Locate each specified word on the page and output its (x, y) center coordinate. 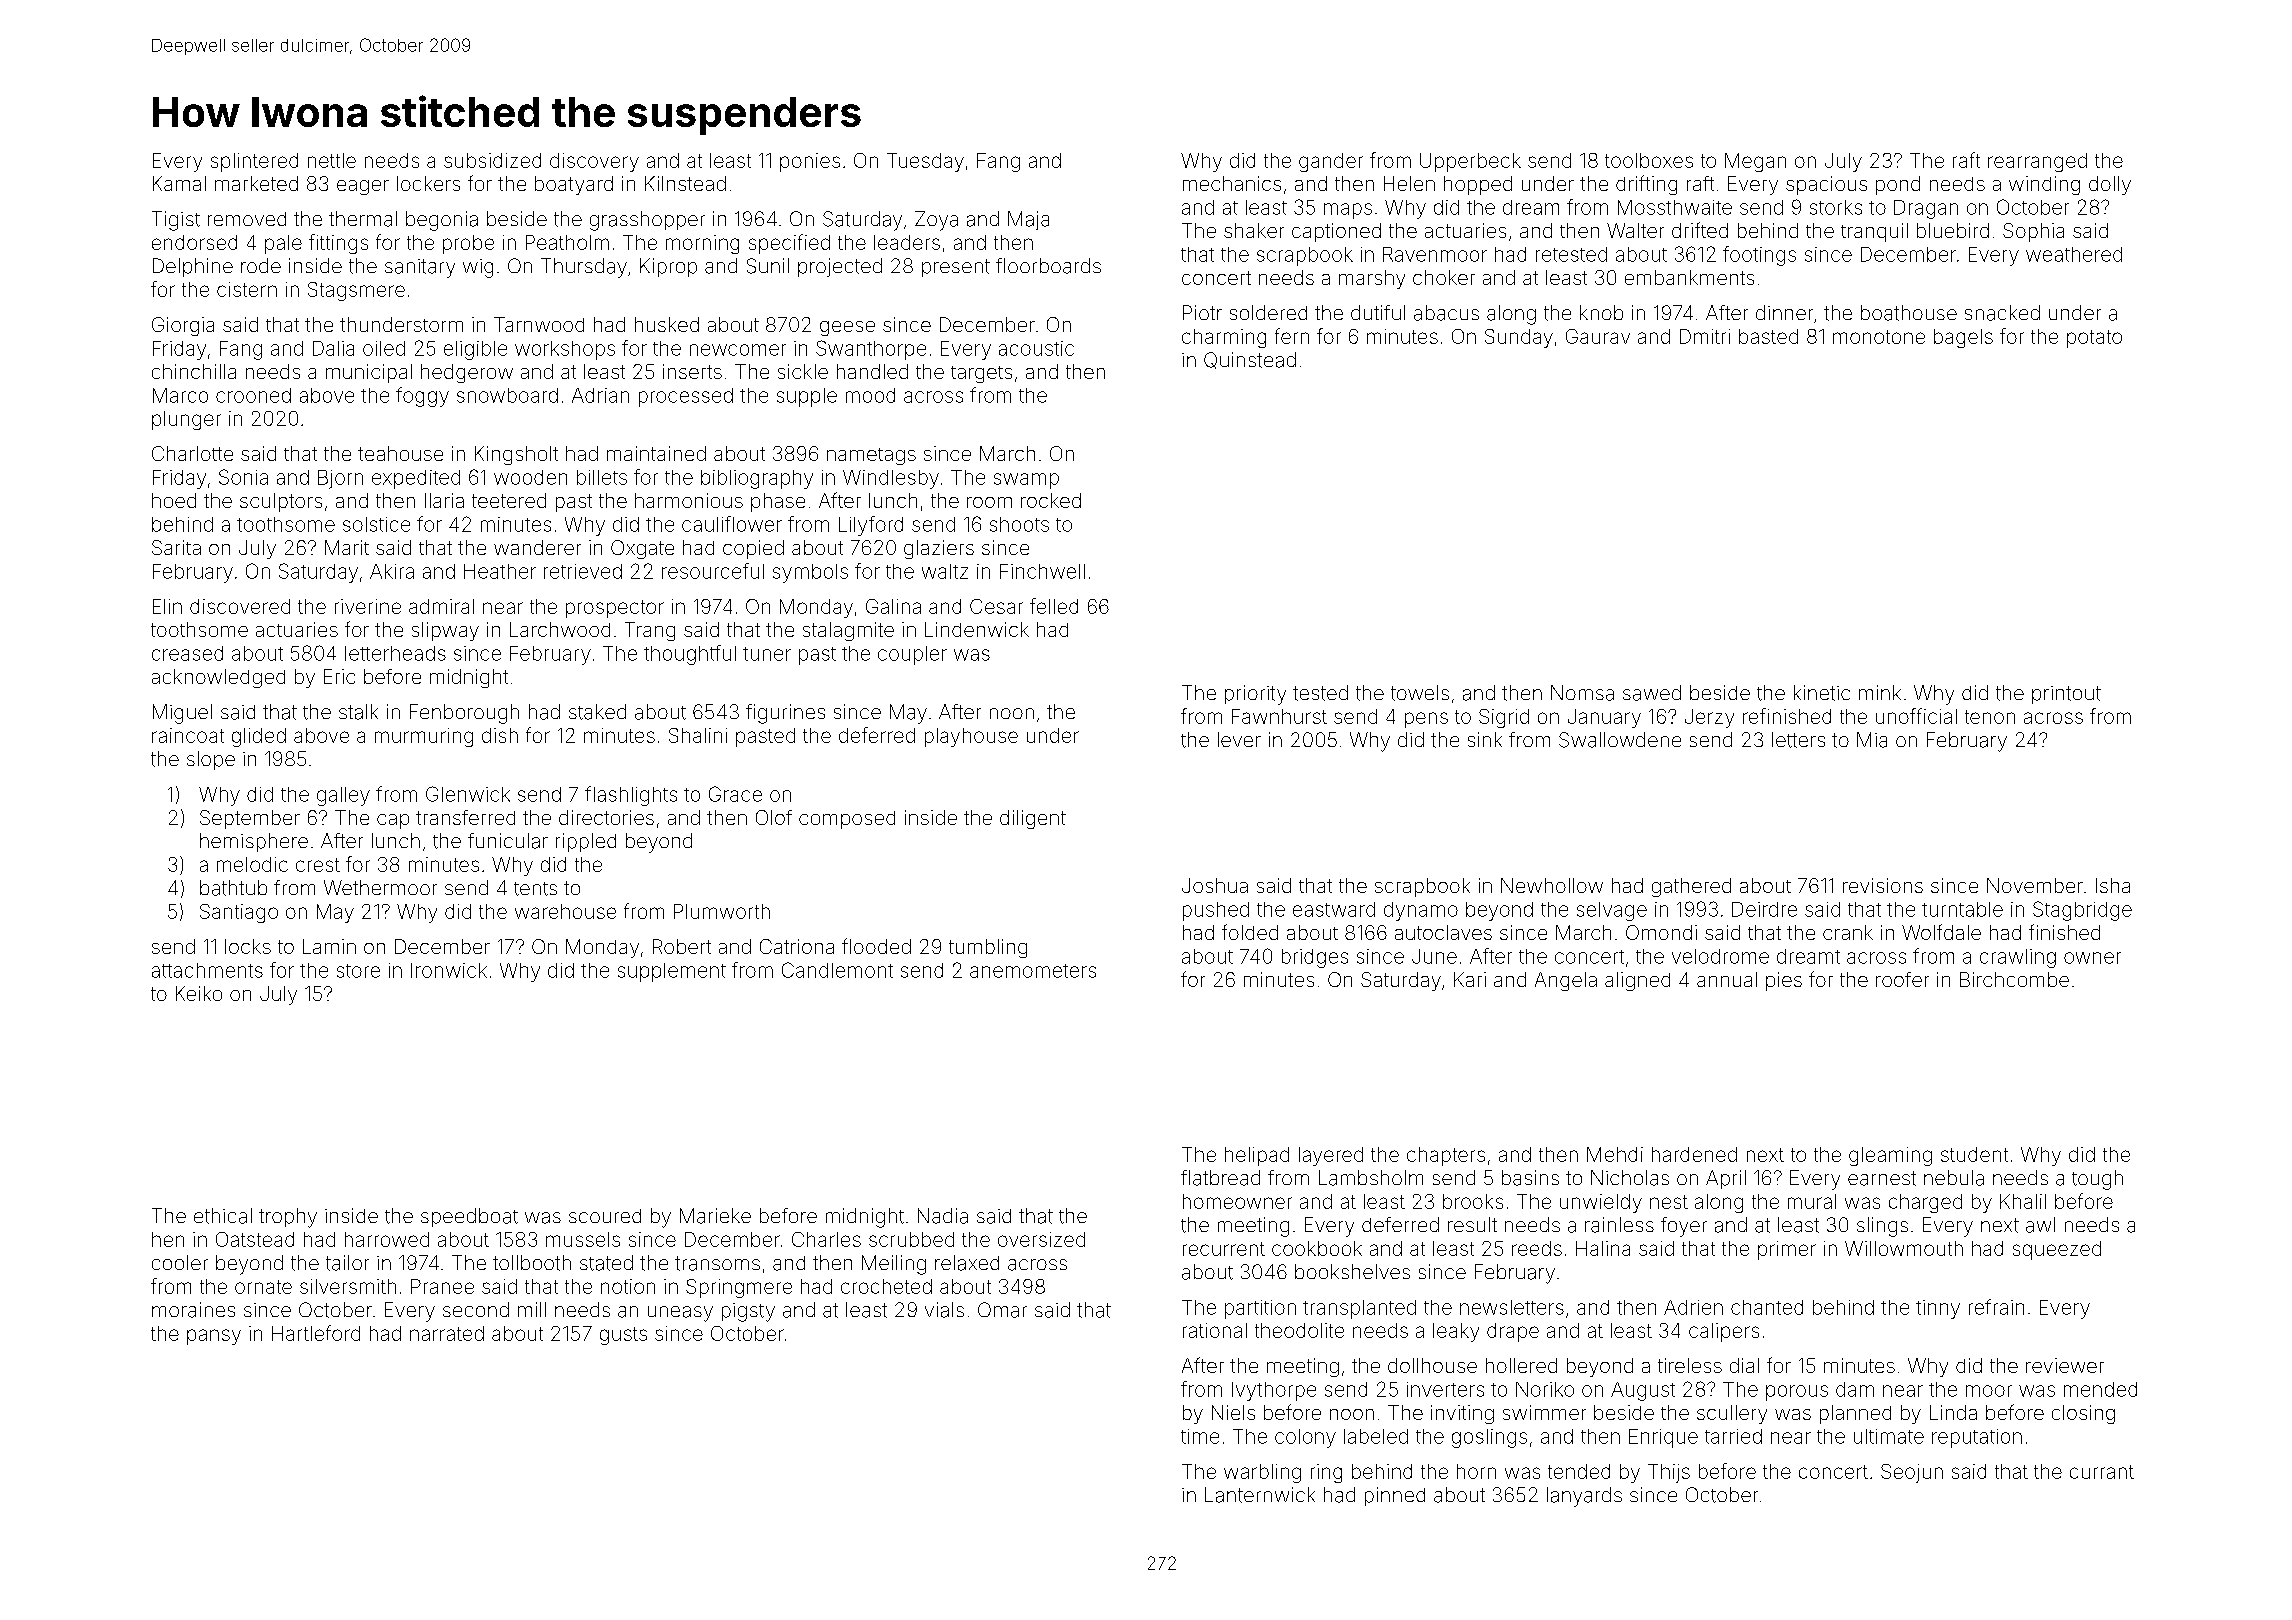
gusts (623, 1336)
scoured (605, 1216)
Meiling (894, 1265)
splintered (254, 162)
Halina (1603, 1248)
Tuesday (925, 162)
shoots (1019, 524)
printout (2066, 695)
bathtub (233, 888)
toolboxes (1649, 160)
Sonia (243, 477)
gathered (1691, 887)
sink (1485, 739)
